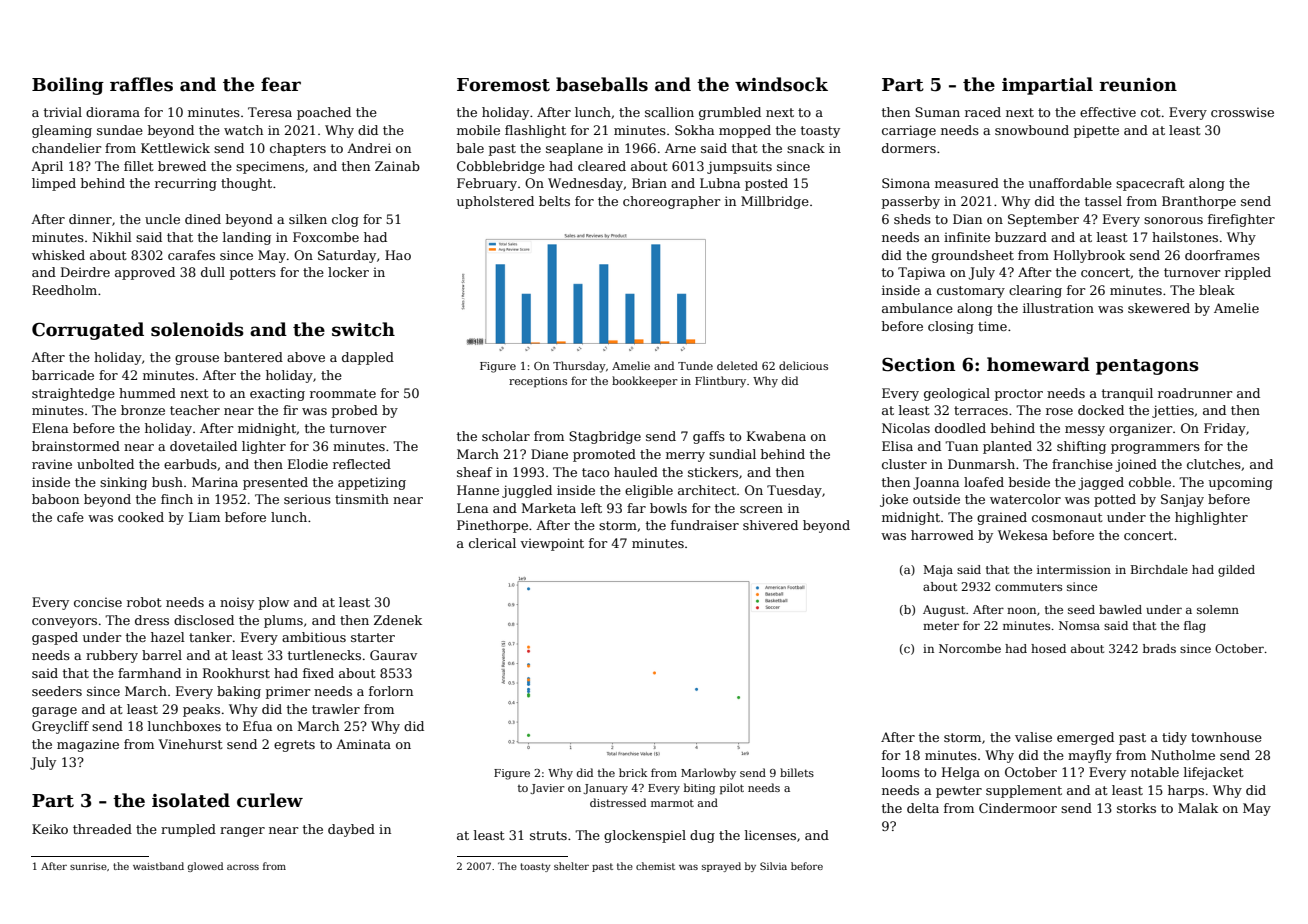 This document has height=924, width=1308. What do you see at coordinates (971, 292) in the document?
I see `customary` at bounding box center [971, 292].
